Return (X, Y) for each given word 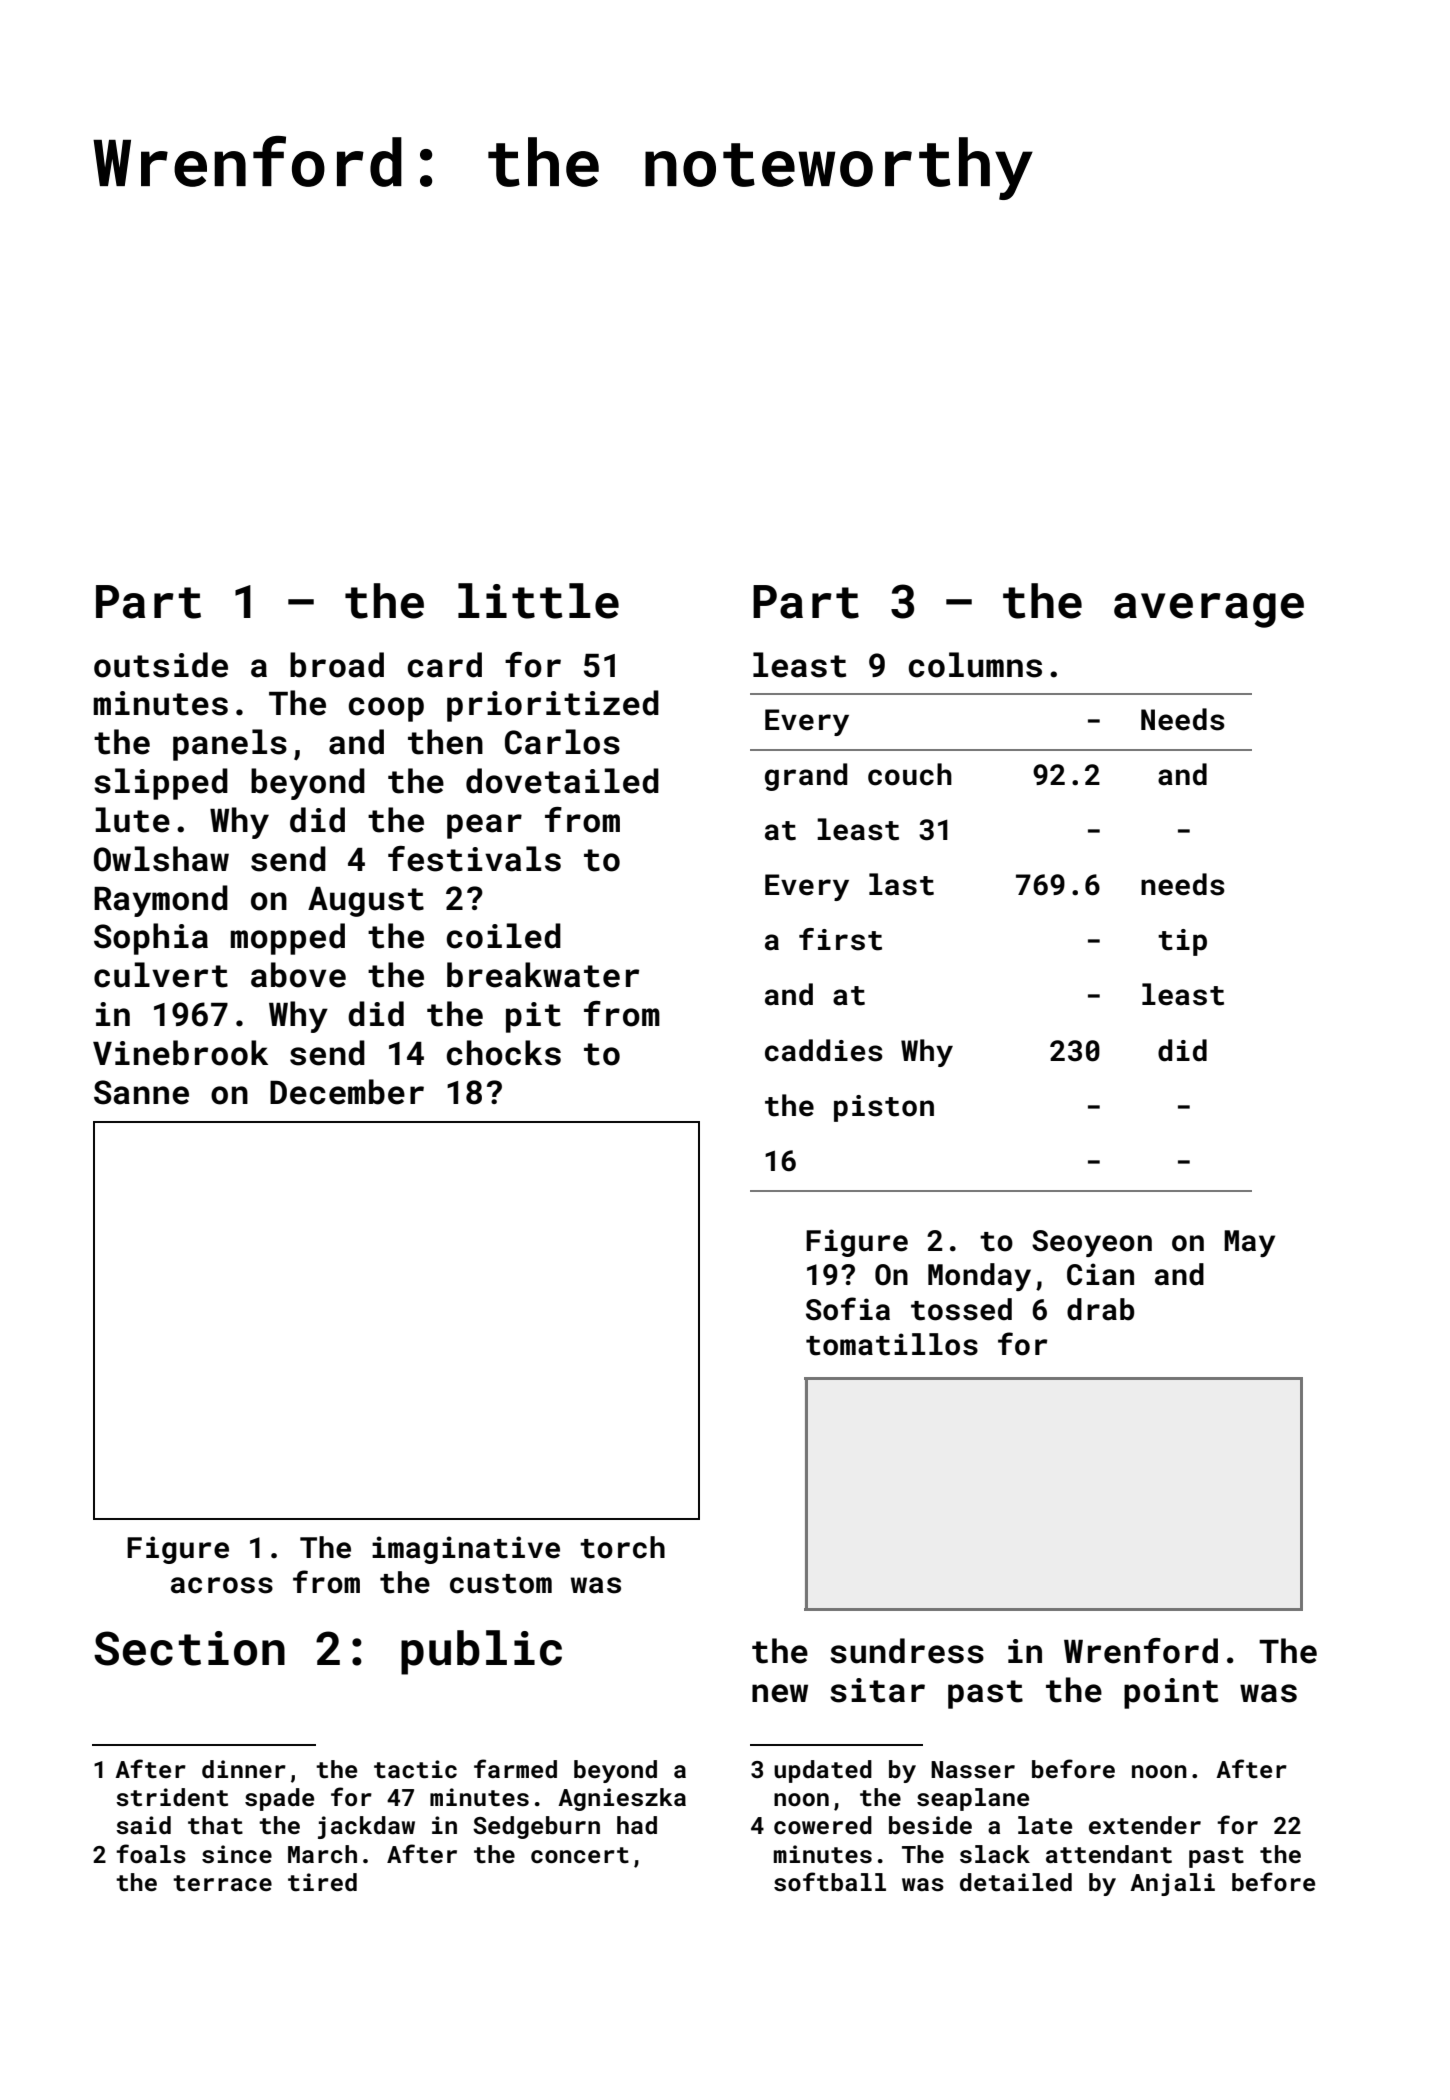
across (222, 1585)
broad (337, 665)
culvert (161, 975)
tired (322, 1882)
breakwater (543, 975)
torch (622, 1547)
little (538, 601)
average (1209, 610)
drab (1101, 1309)
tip (1182, 942)
